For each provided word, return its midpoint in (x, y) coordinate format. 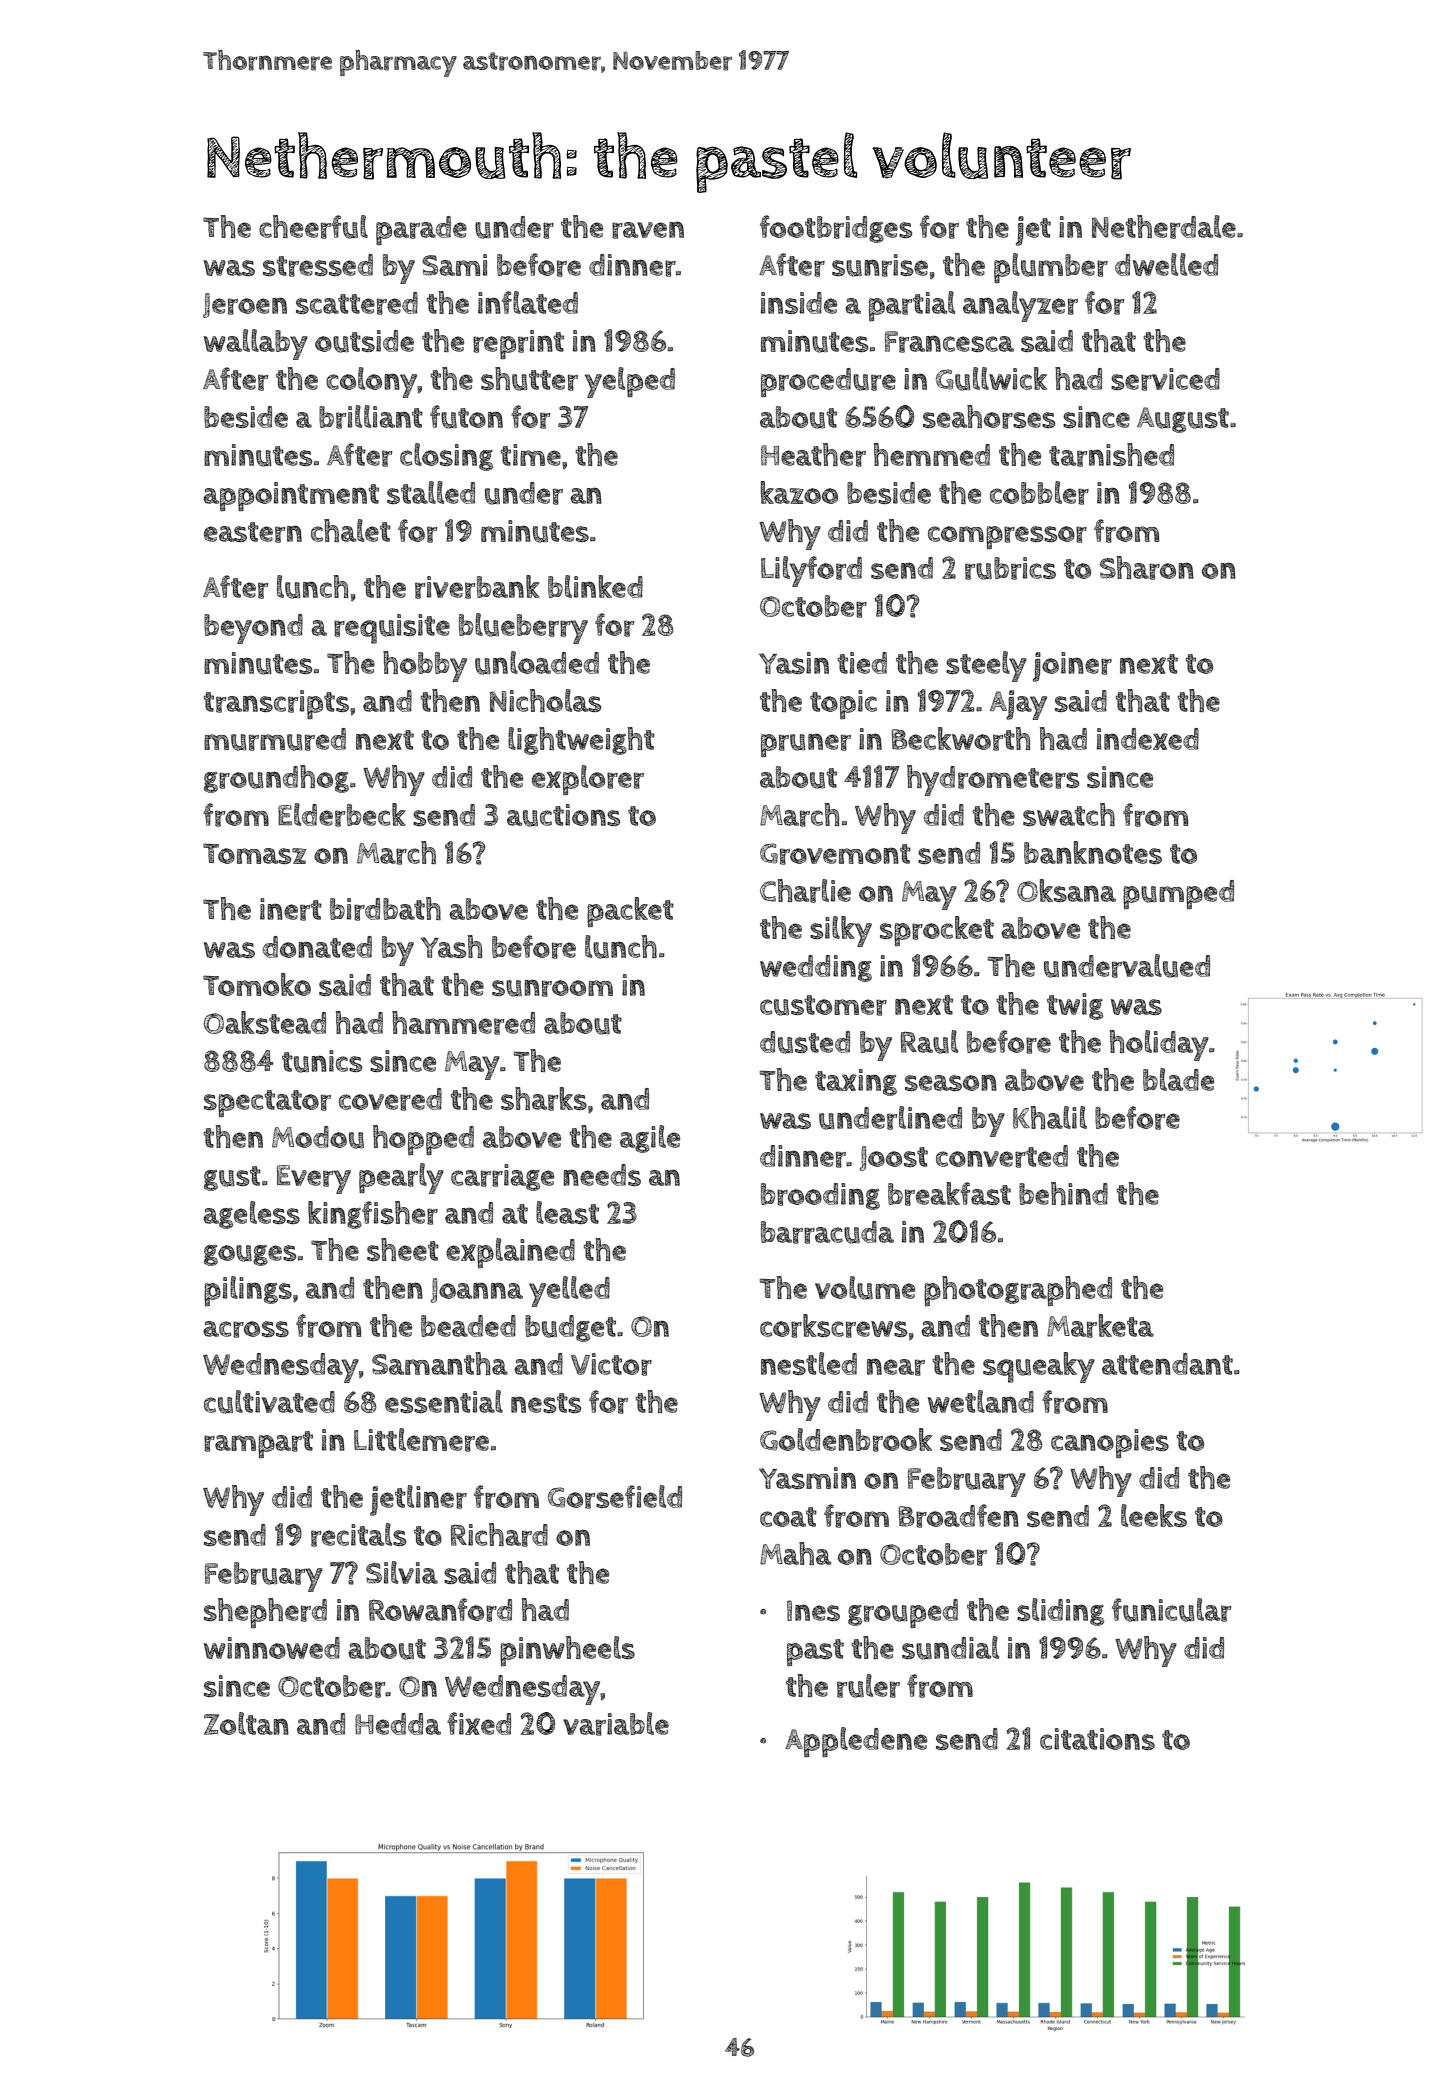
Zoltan (246, 1723)
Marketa (1100, 1326)
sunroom (552, 988)
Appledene (856, 1742)
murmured (275, 739)
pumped (1178, 895)
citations (1097, 1739)
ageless (251, 1215)
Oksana (1066, 890)
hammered (463, 1023)
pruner (806, 746)
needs (602, 1175)
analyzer (1020, 306)
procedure (828, 383)
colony (371, 382)
